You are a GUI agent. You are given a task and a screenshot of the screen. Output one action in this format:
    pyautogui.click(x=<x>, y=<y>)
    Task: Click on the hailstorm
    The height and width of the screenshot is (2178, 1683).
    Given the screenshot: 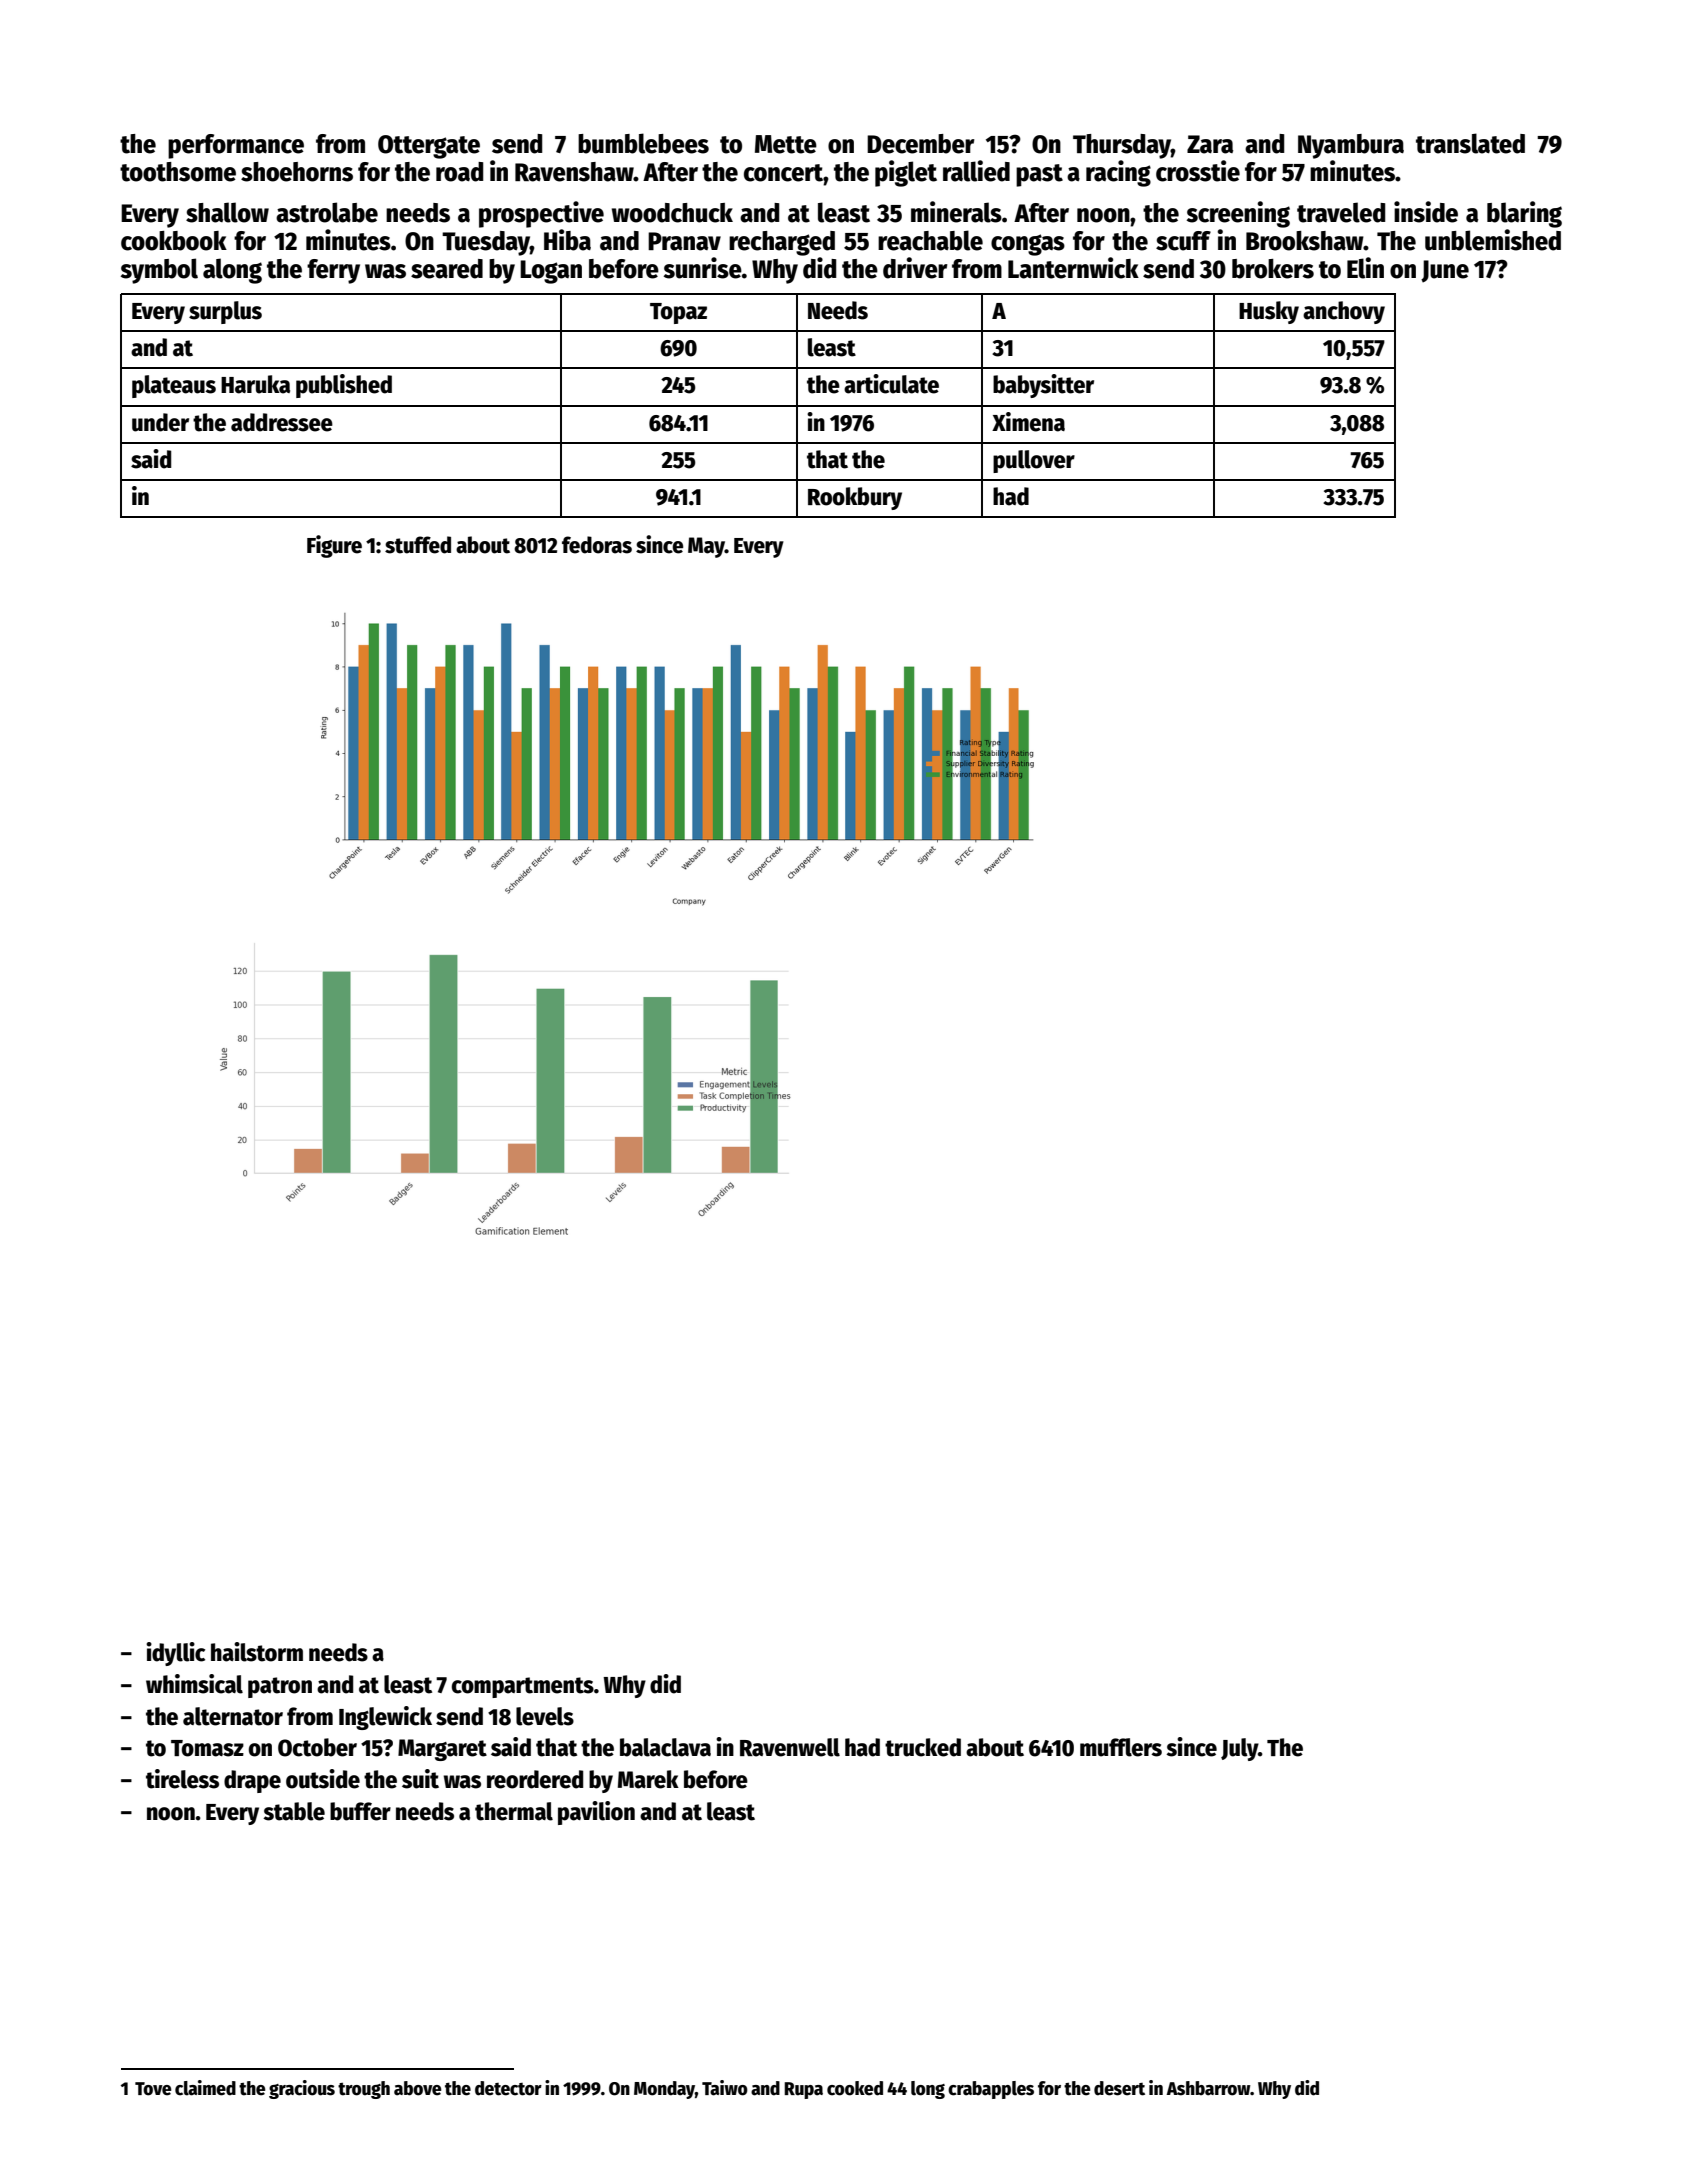 What is the action you would take?
    pyautogui.click(x=257, y=1652)
